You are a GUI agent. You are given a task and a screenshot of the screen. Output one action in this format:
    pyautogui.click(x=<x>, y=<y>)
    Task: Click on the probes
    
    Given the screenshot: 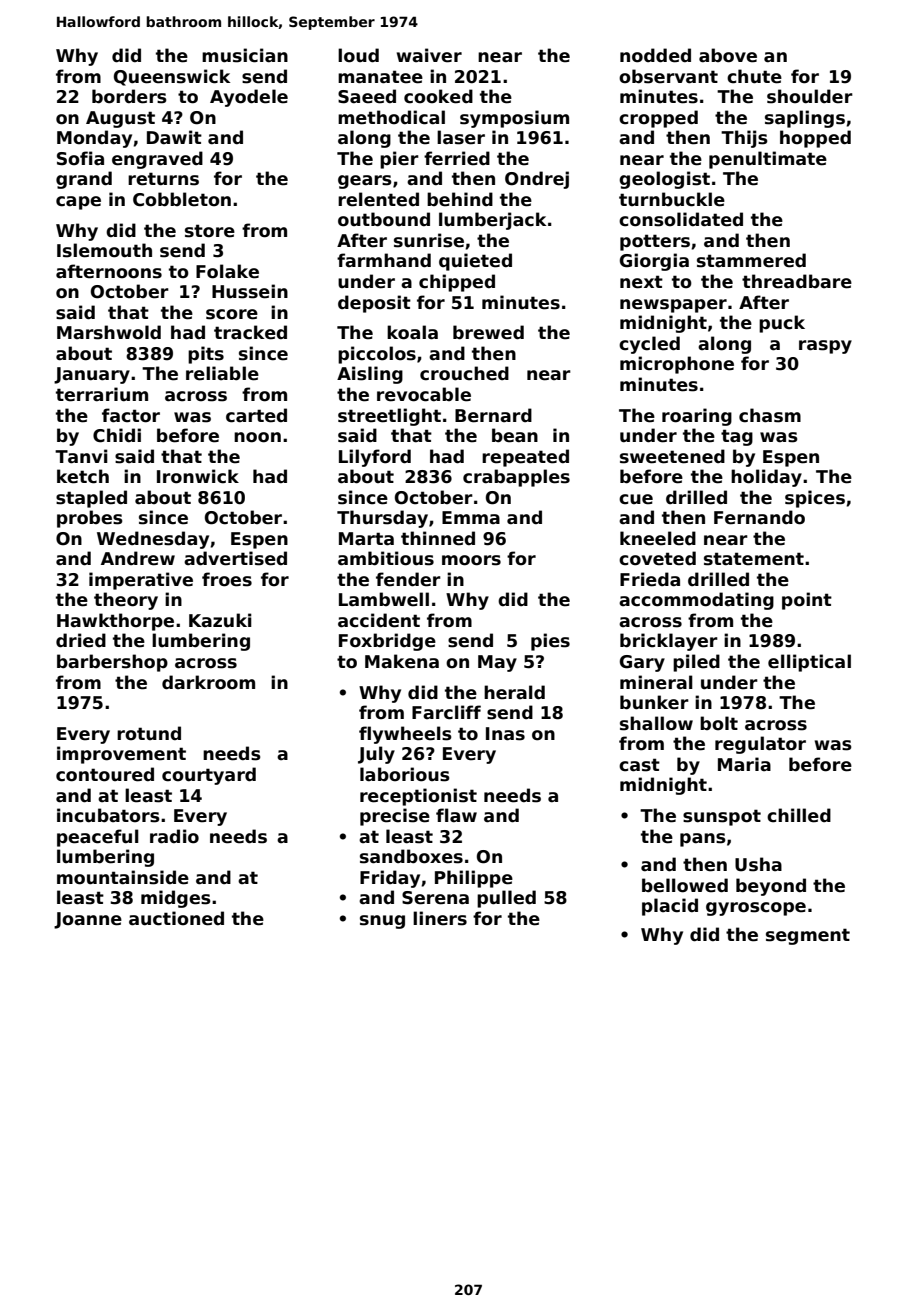 What is the action you would take?
    pyautogui.click(x=90, y=519)
